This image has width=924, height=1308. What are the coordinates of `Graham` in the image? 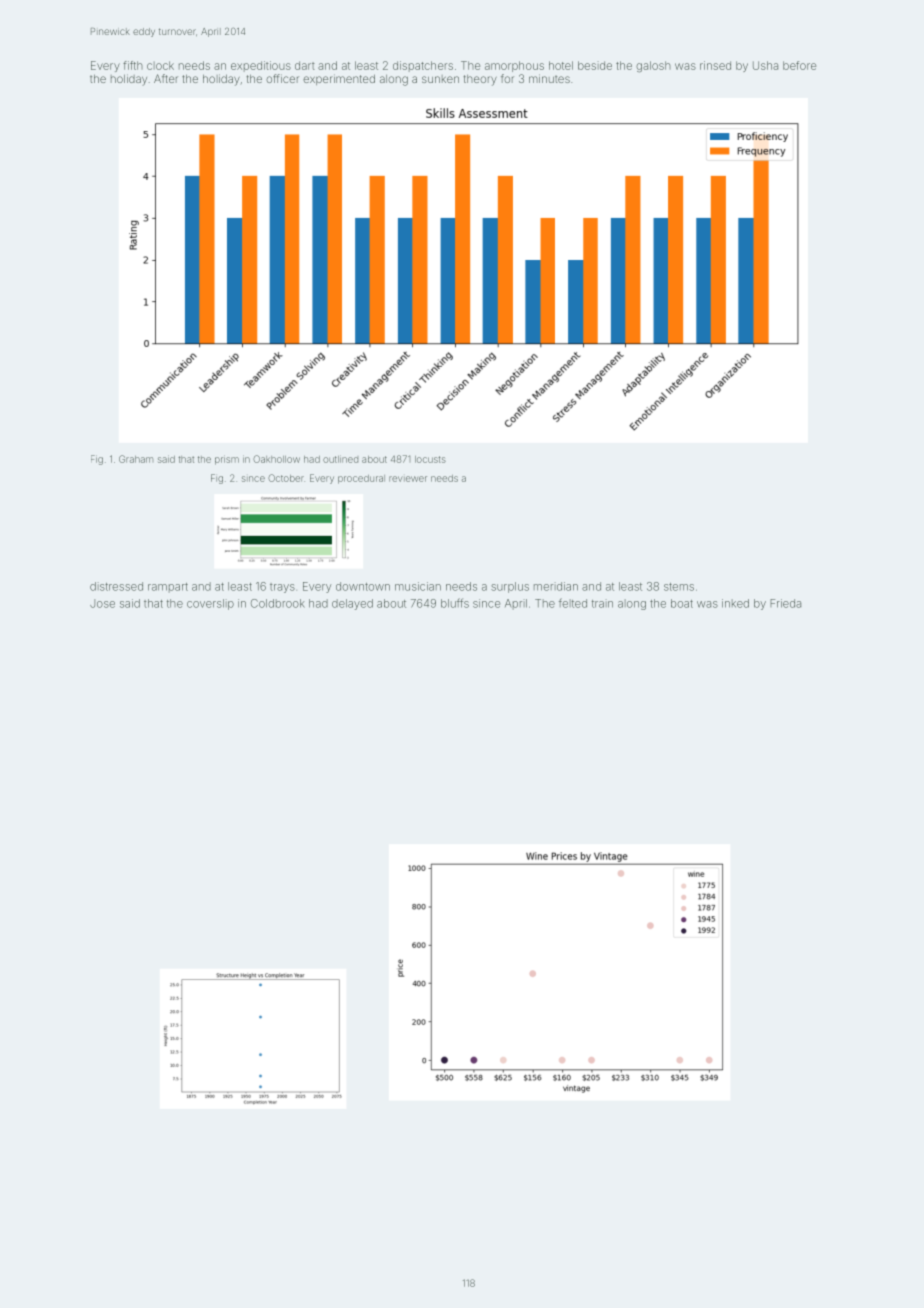 It's located at (136, 459).
